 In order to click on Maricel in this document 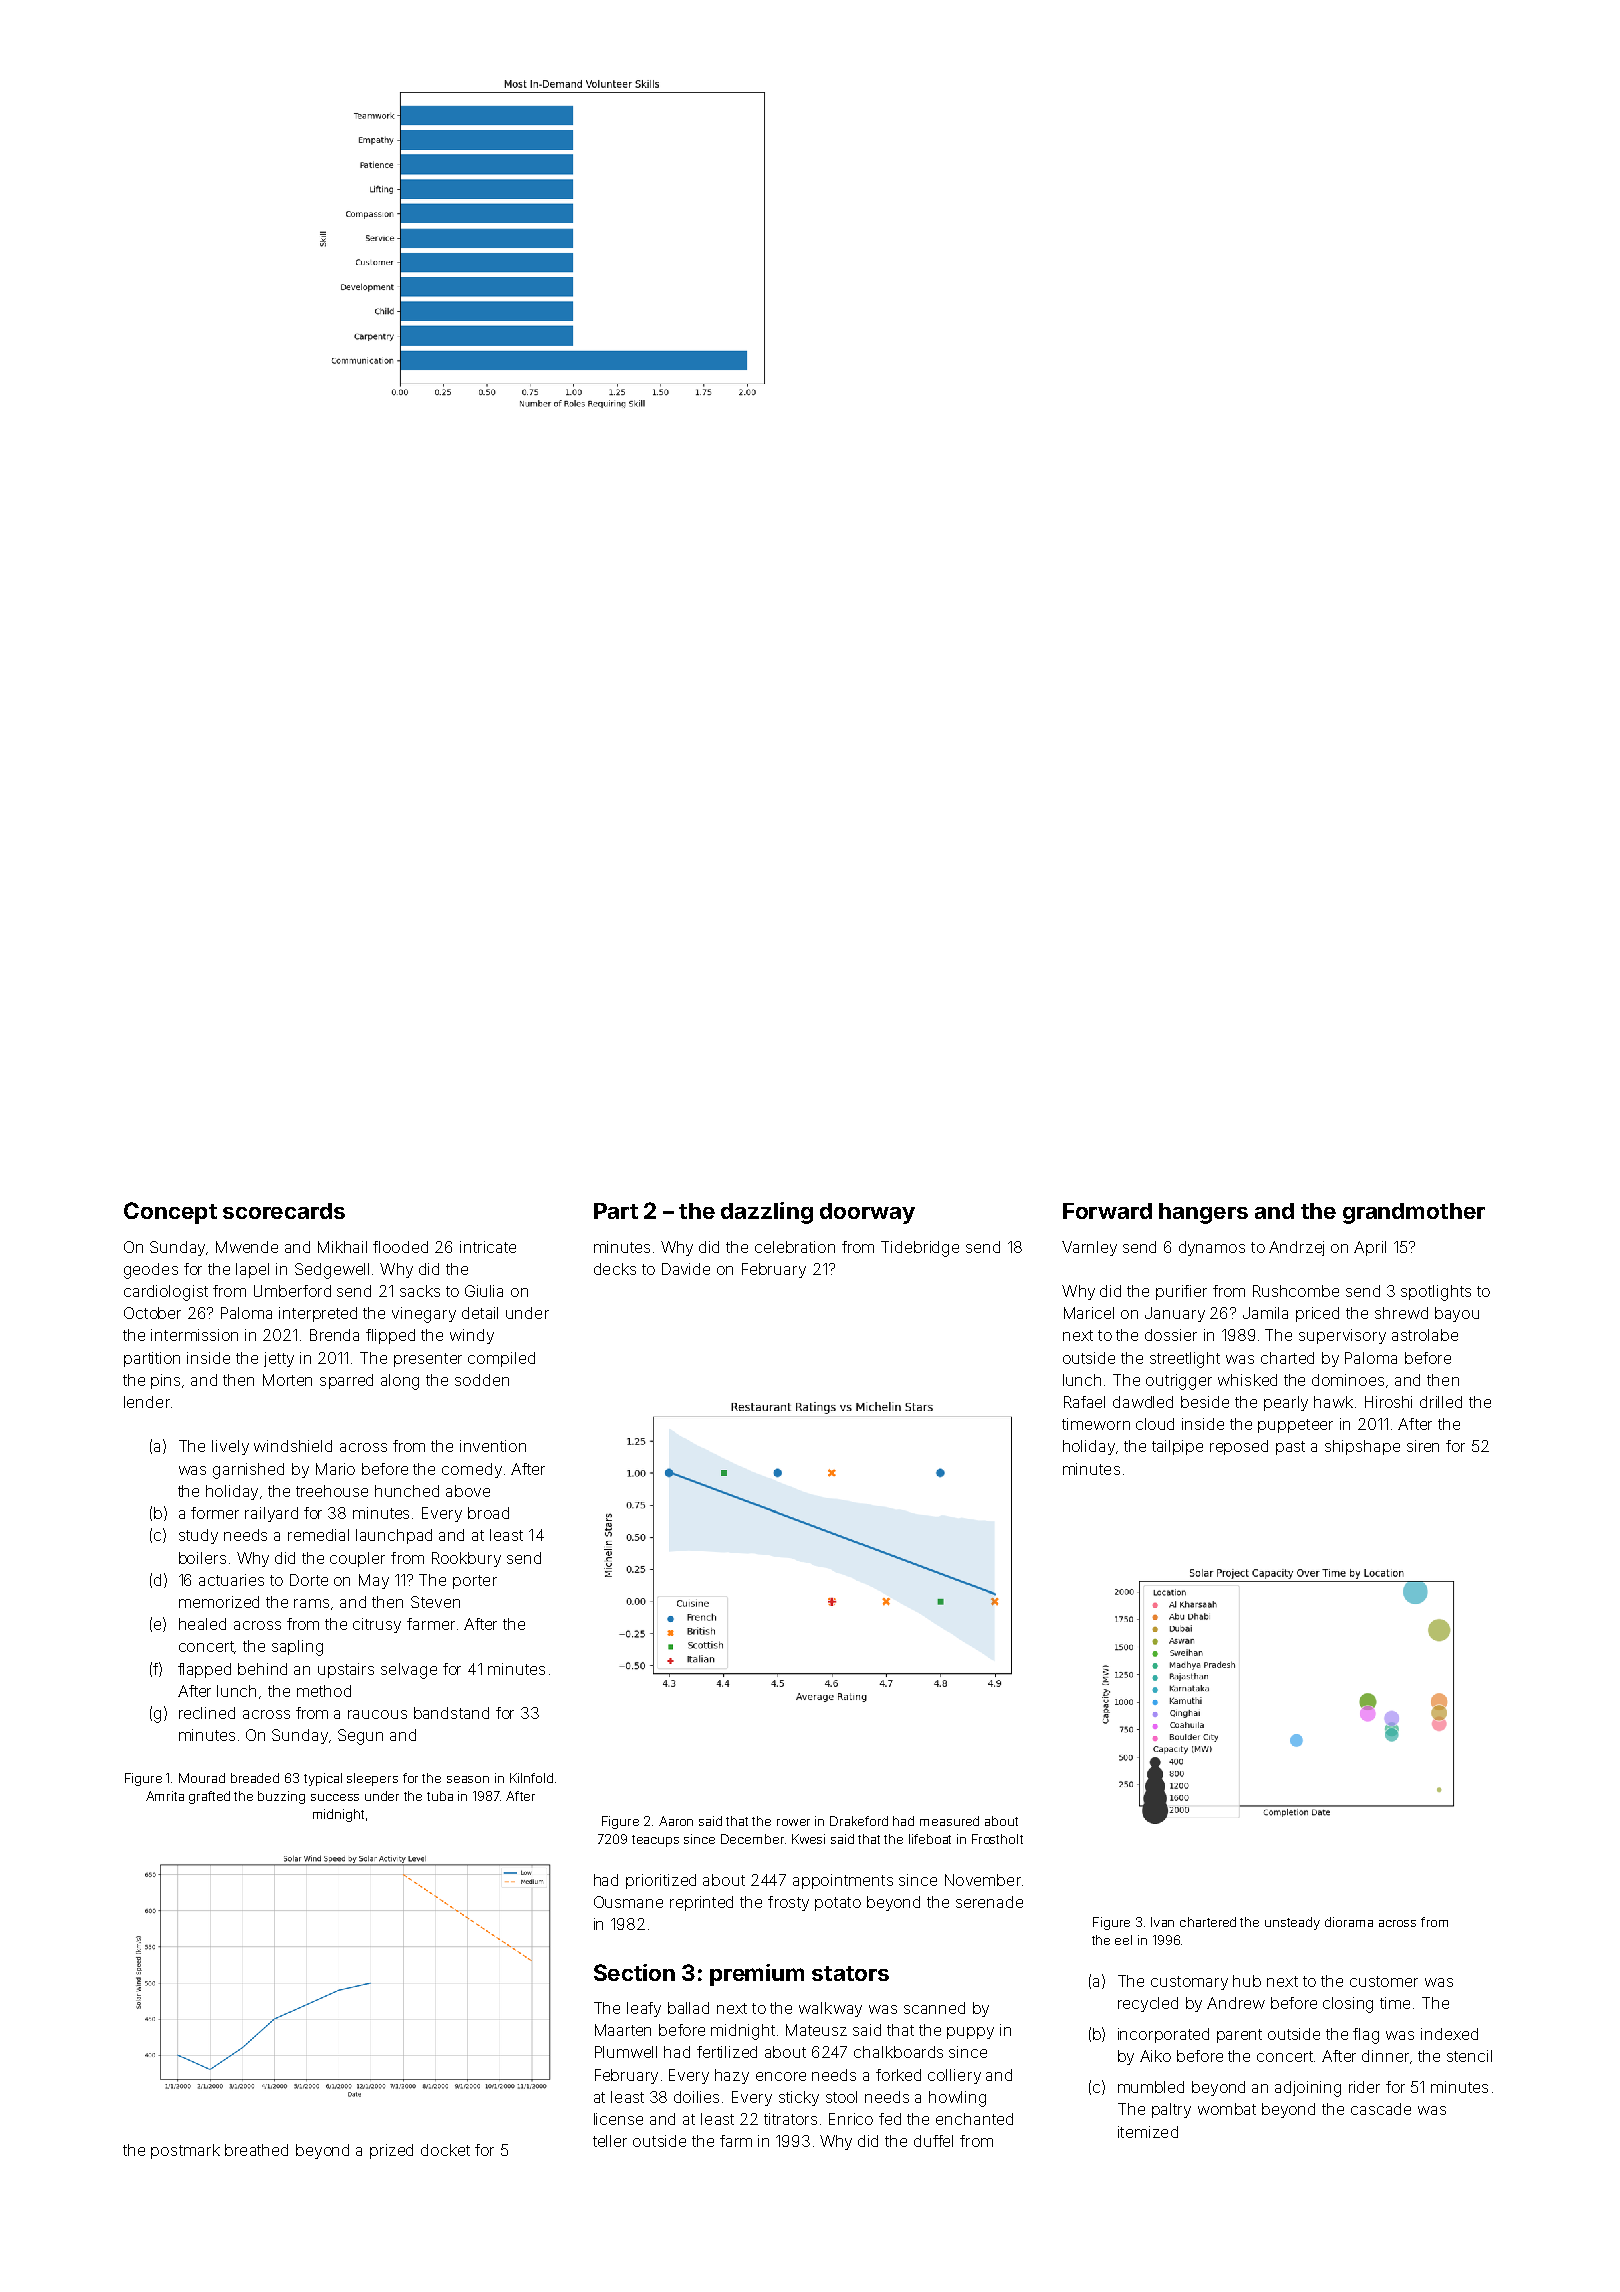, I will do `click(1089, 1313)`.
